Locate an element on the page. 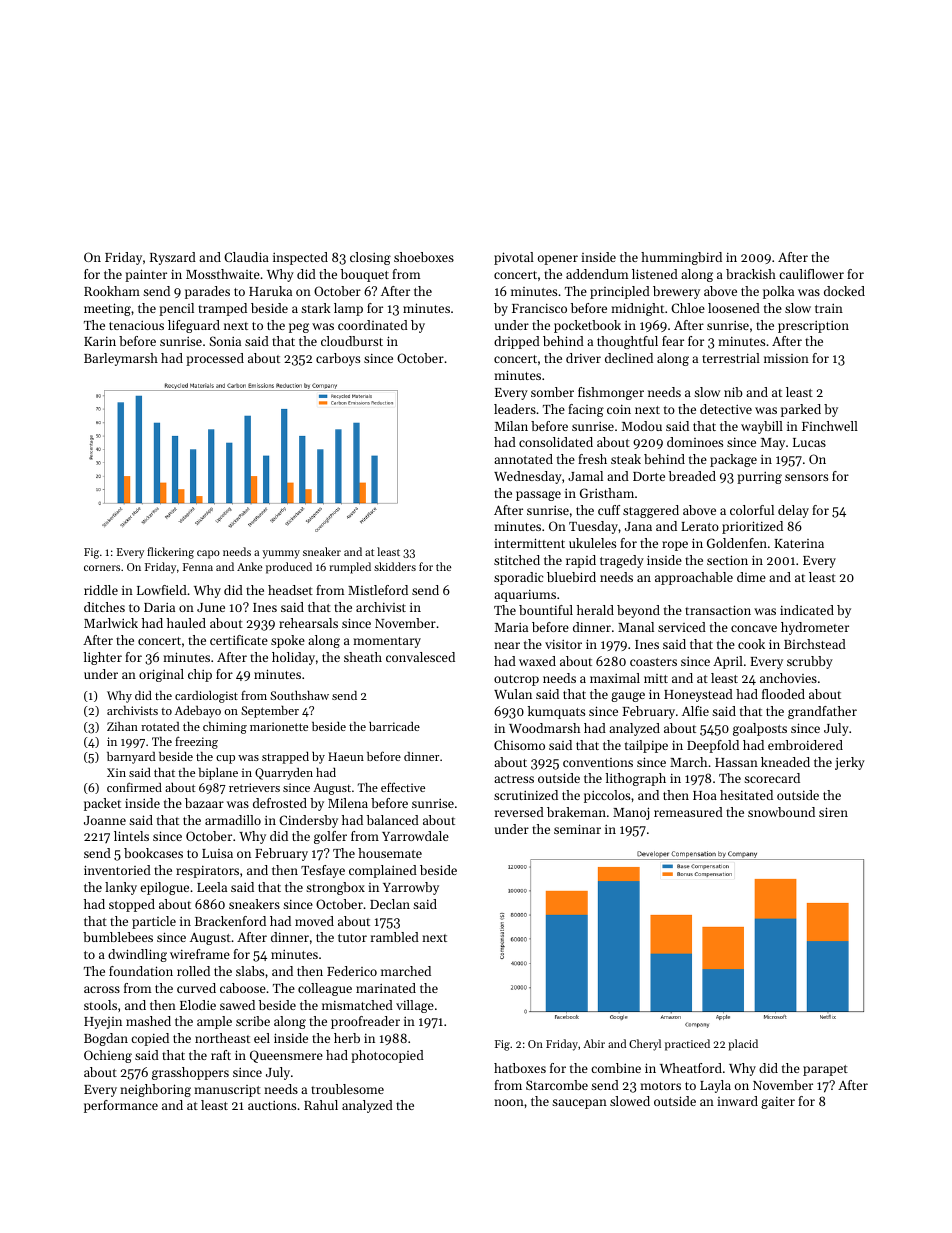 The width and height of the document is (952, 1233). Barleymarsh is located at coordinates (121, 359).
